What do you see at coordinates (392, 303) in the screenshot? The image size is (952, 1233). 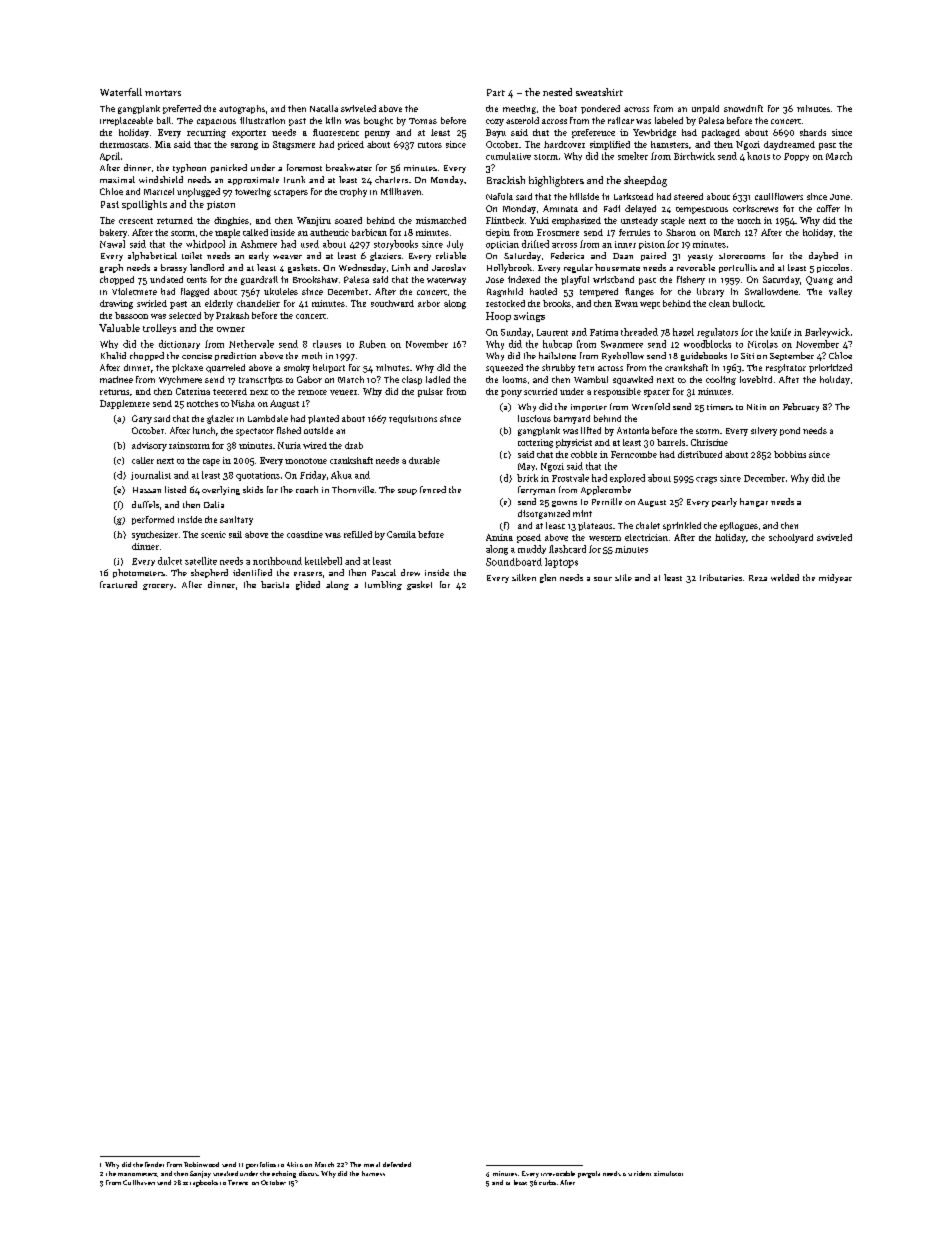 I see `southward` at bounding box center [392, 303].
